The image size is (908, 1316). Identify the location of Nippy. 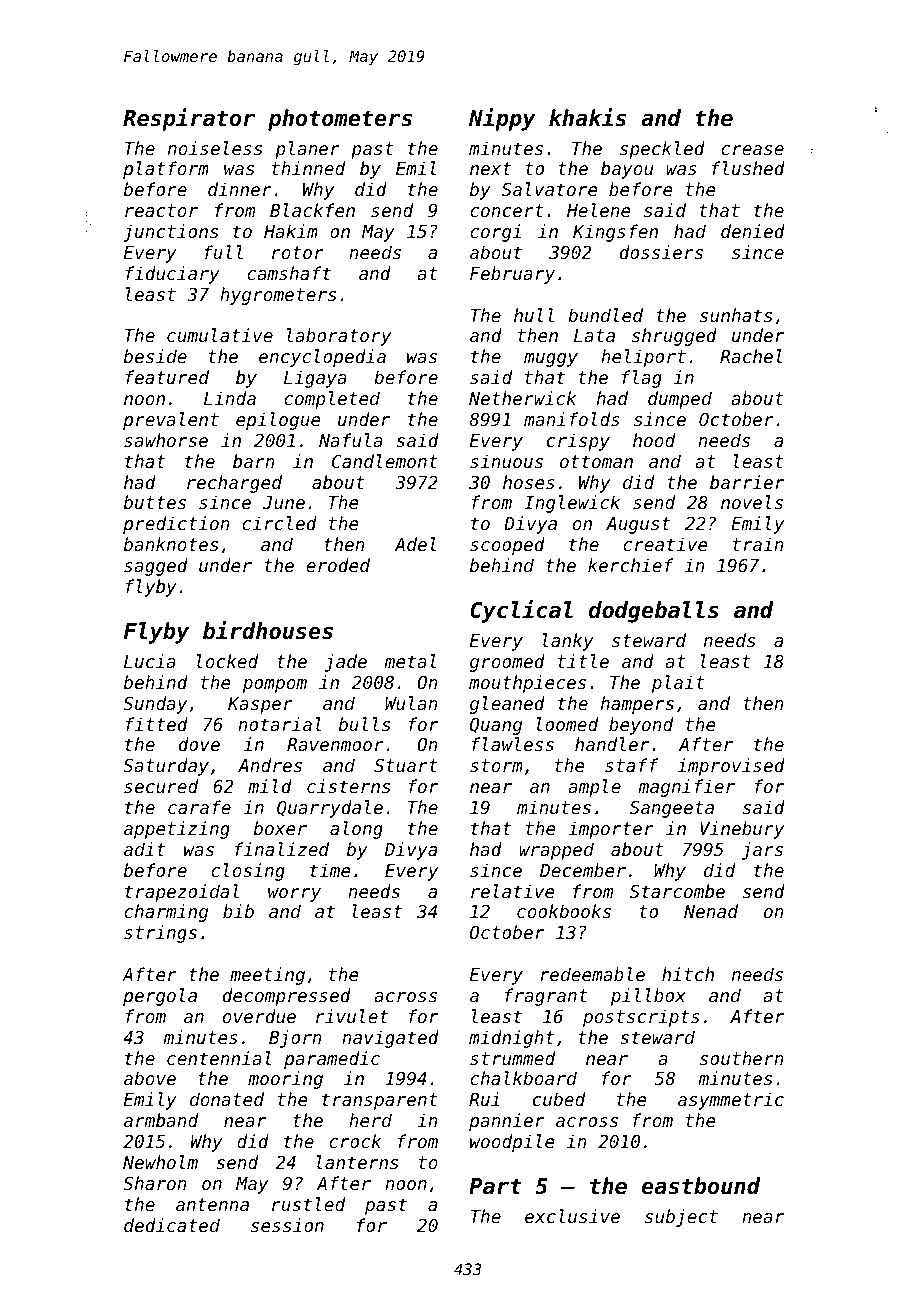
(502, 119).
